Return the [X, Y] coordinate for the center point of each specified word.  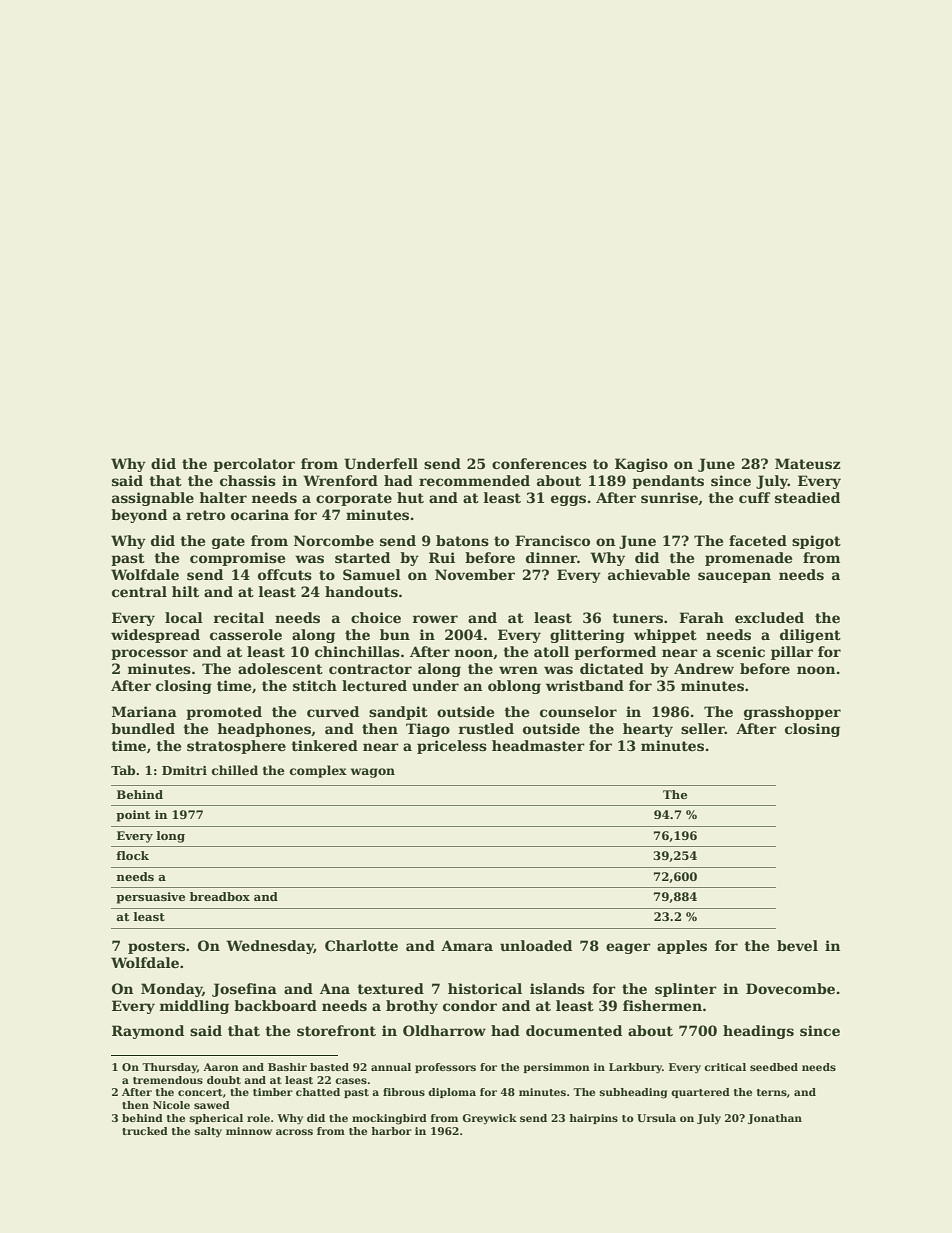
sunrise [669, 497]
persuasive [150, 898]
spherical [216, 1119]
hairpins [594, 1119]
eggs [568, 500]
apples [682, 947]
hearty [648, 730]
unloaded [536, 945]
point [133, 816]
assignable [153, 499]
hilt [185, 591]
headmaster [538, 745]
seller [703, 728]
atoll [551, 651]
